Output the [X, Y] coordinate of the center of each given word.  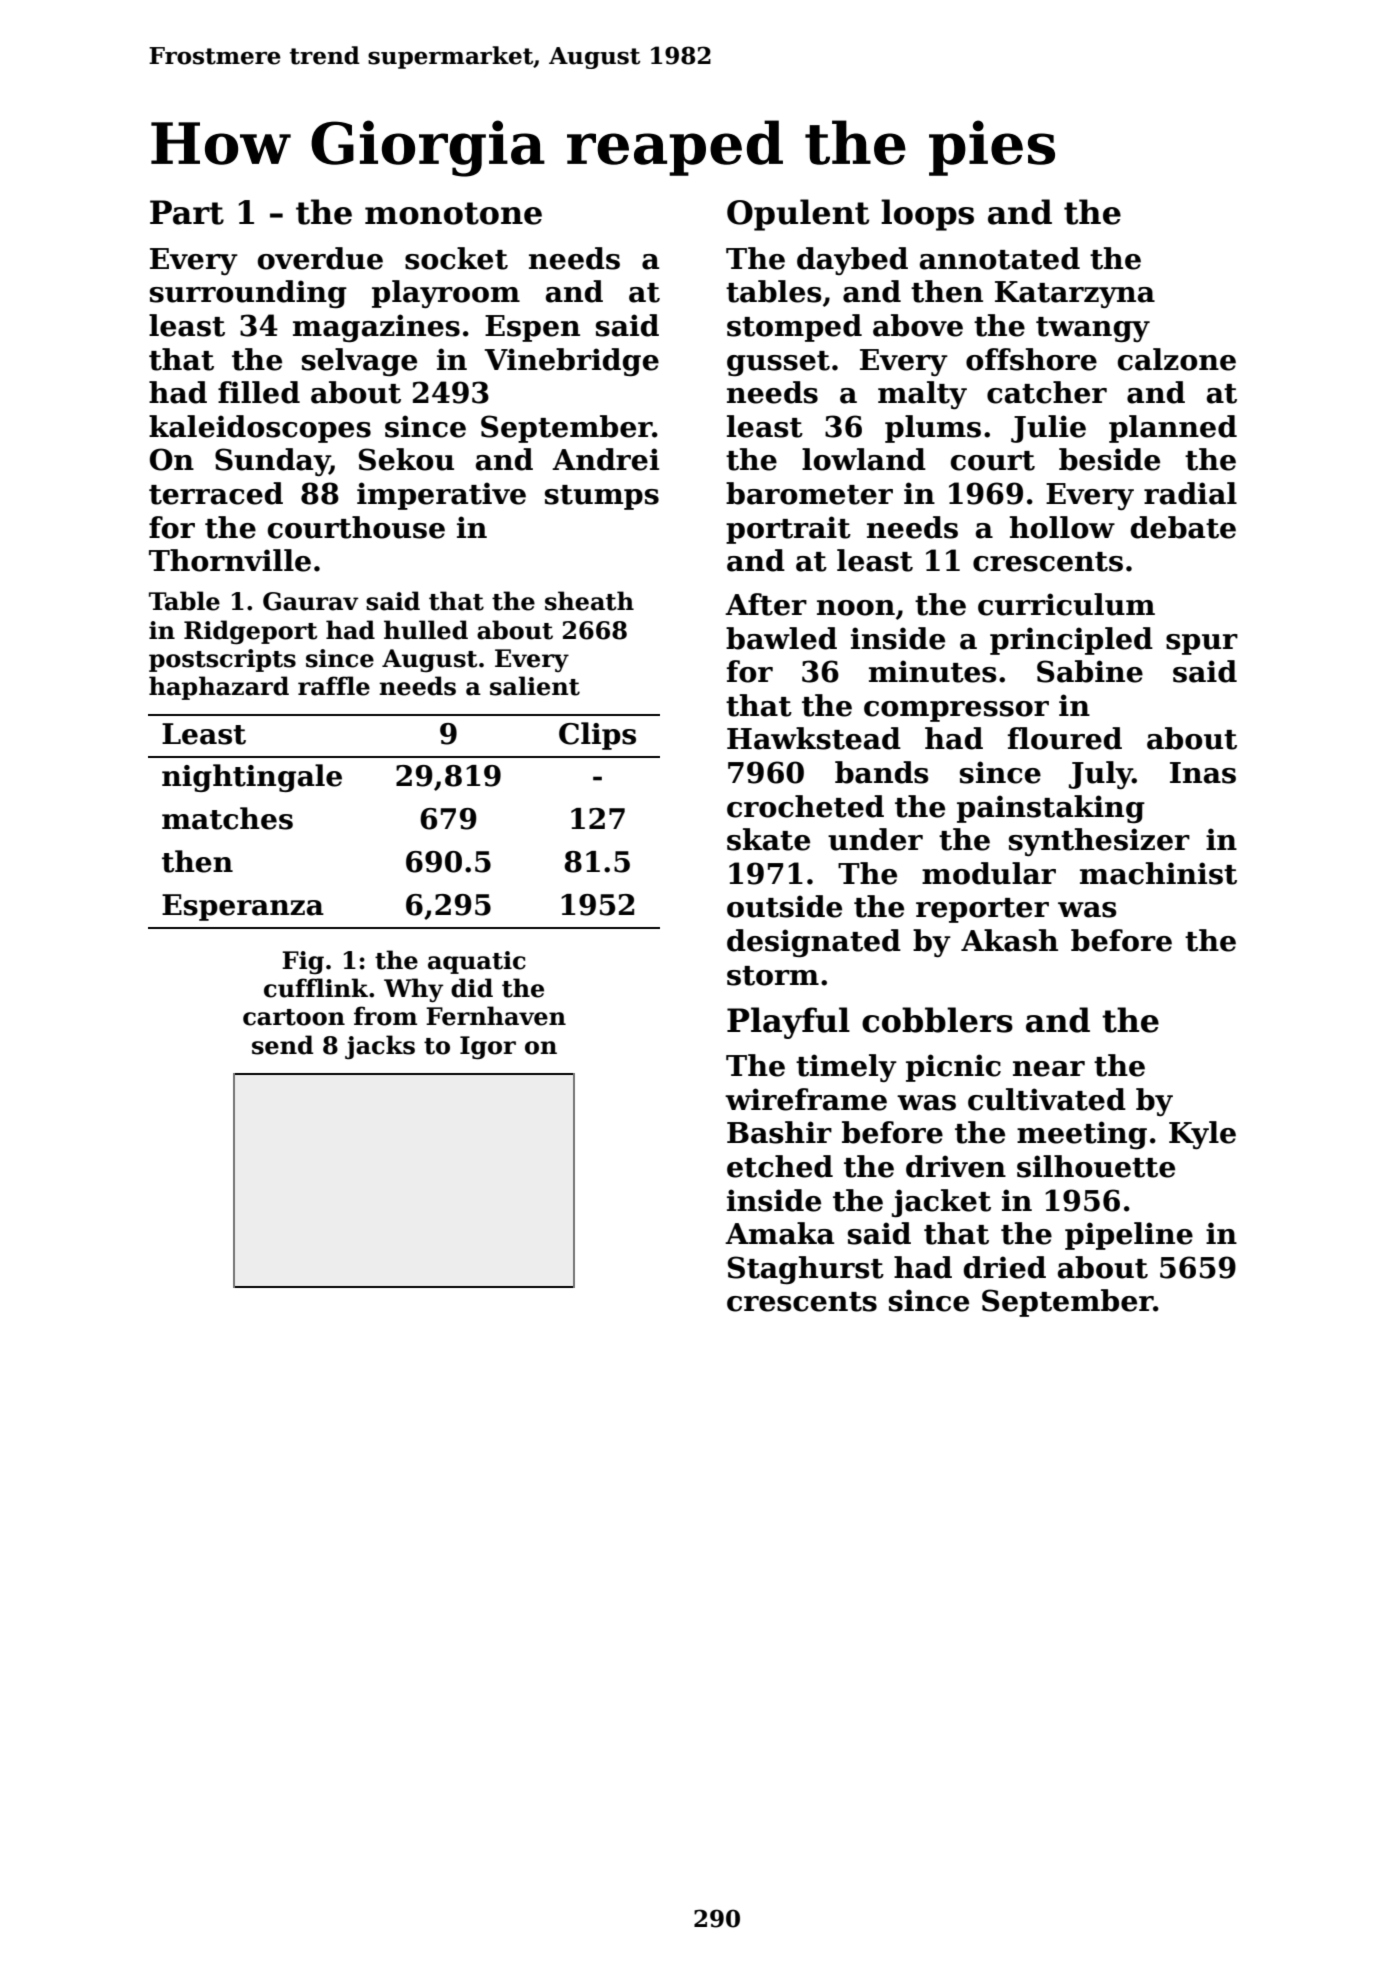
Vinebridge [572, 362]
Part [187, 212]
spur [1202, 644]
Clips [597, 736]
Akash [1009, 940]
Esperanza [243, 907]
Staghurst [806, 1270]
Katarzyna [1075, 294]
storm [773, 976]
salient [535, 686]
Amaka [779, 1233]
